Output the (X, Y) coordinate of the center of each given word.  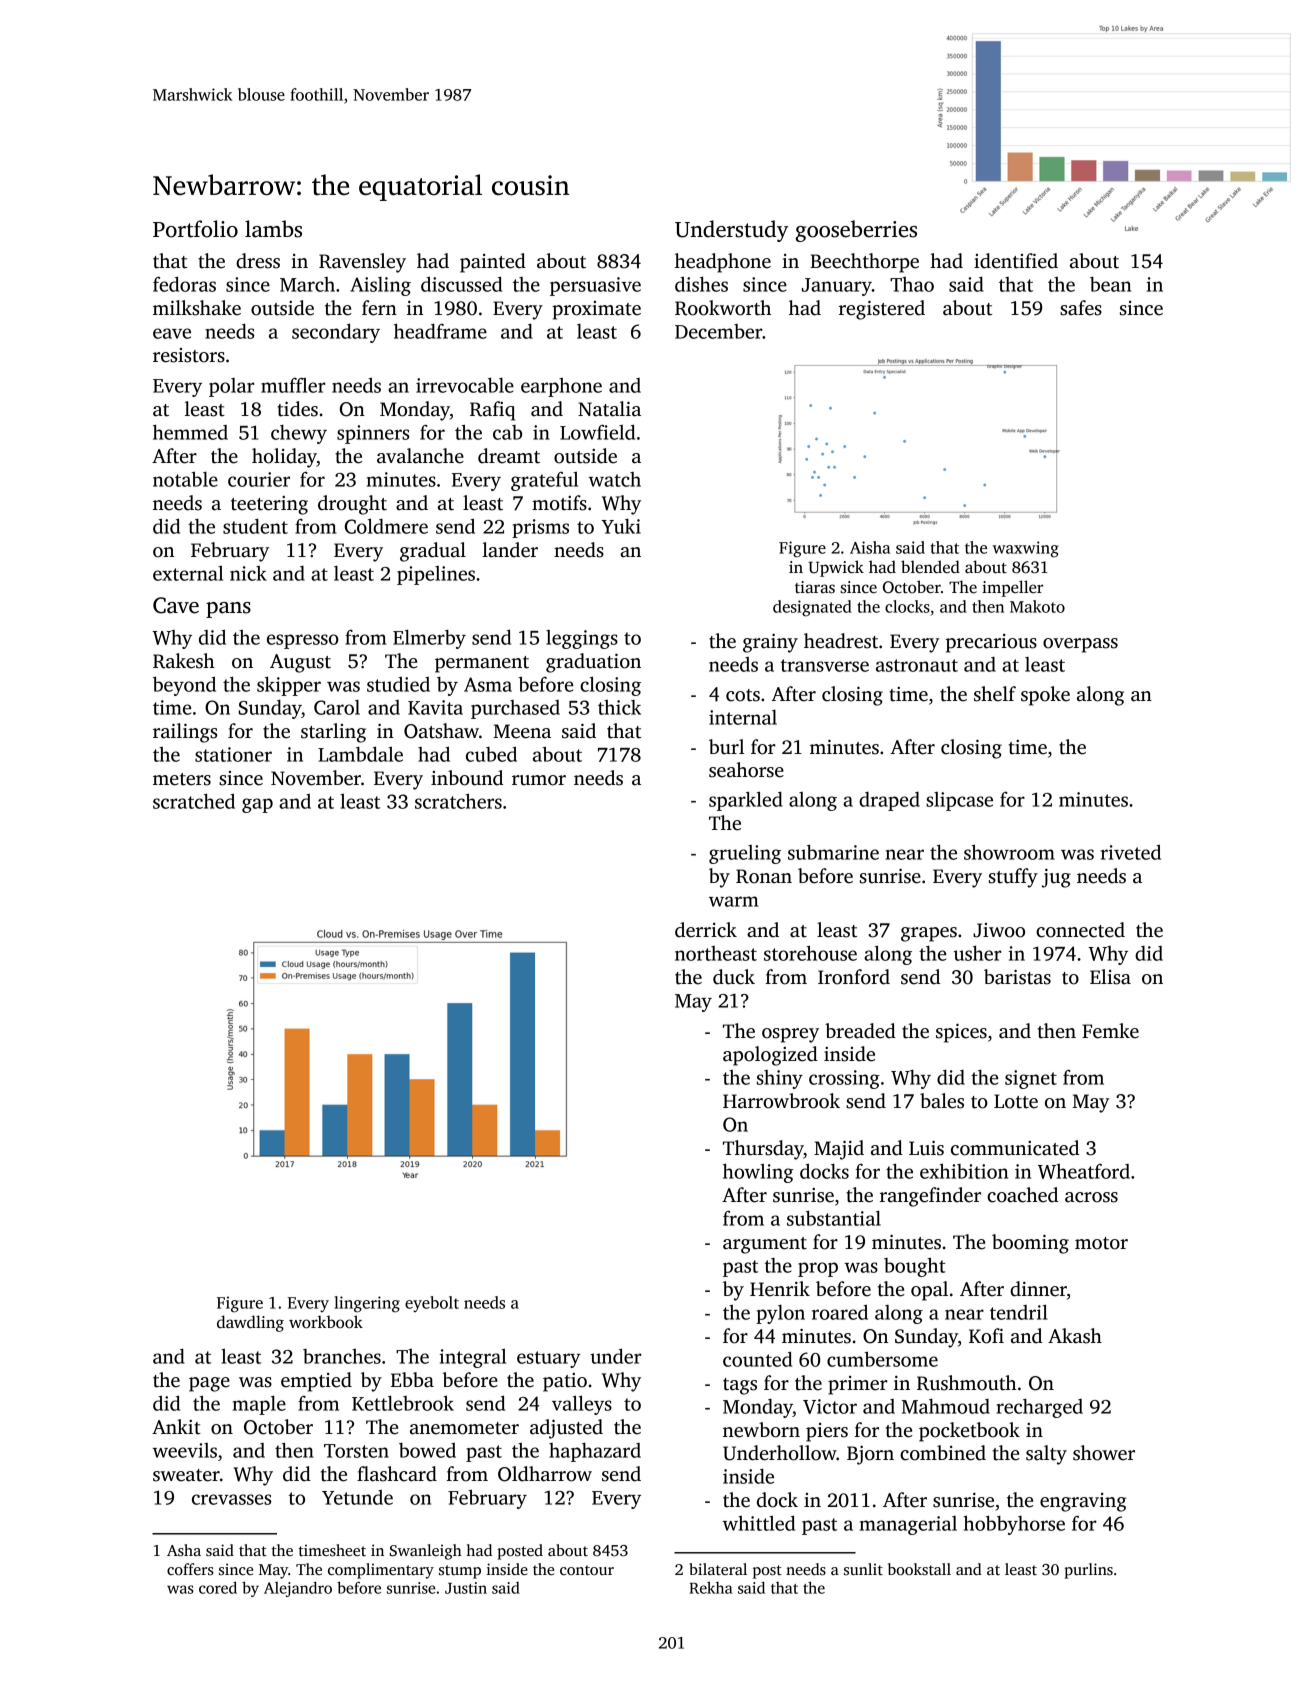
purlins (1088, 1571)
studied (398, 684)
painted (493, 263)
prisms (540, 528)
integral (473, 1358)
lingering (367, 1304)
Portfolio (195, 229)
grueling (745, 854)
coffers (190, 1569)
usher (978, 953)
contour (587, 1570)
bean (1110, 284)
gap (257, 805)
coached (1022, 1195)
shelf (995, 694)
